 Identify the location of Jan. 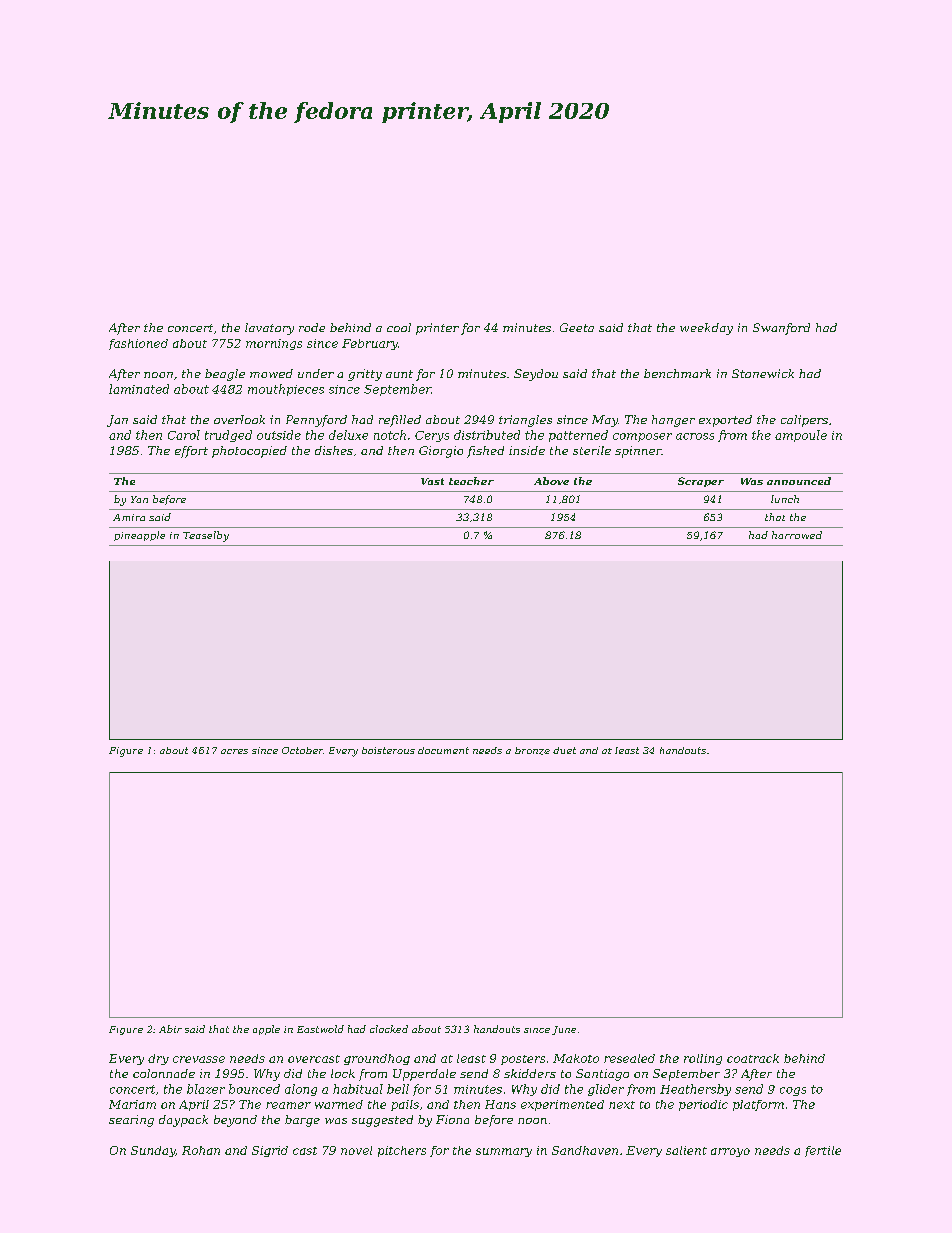
(117, 421).
